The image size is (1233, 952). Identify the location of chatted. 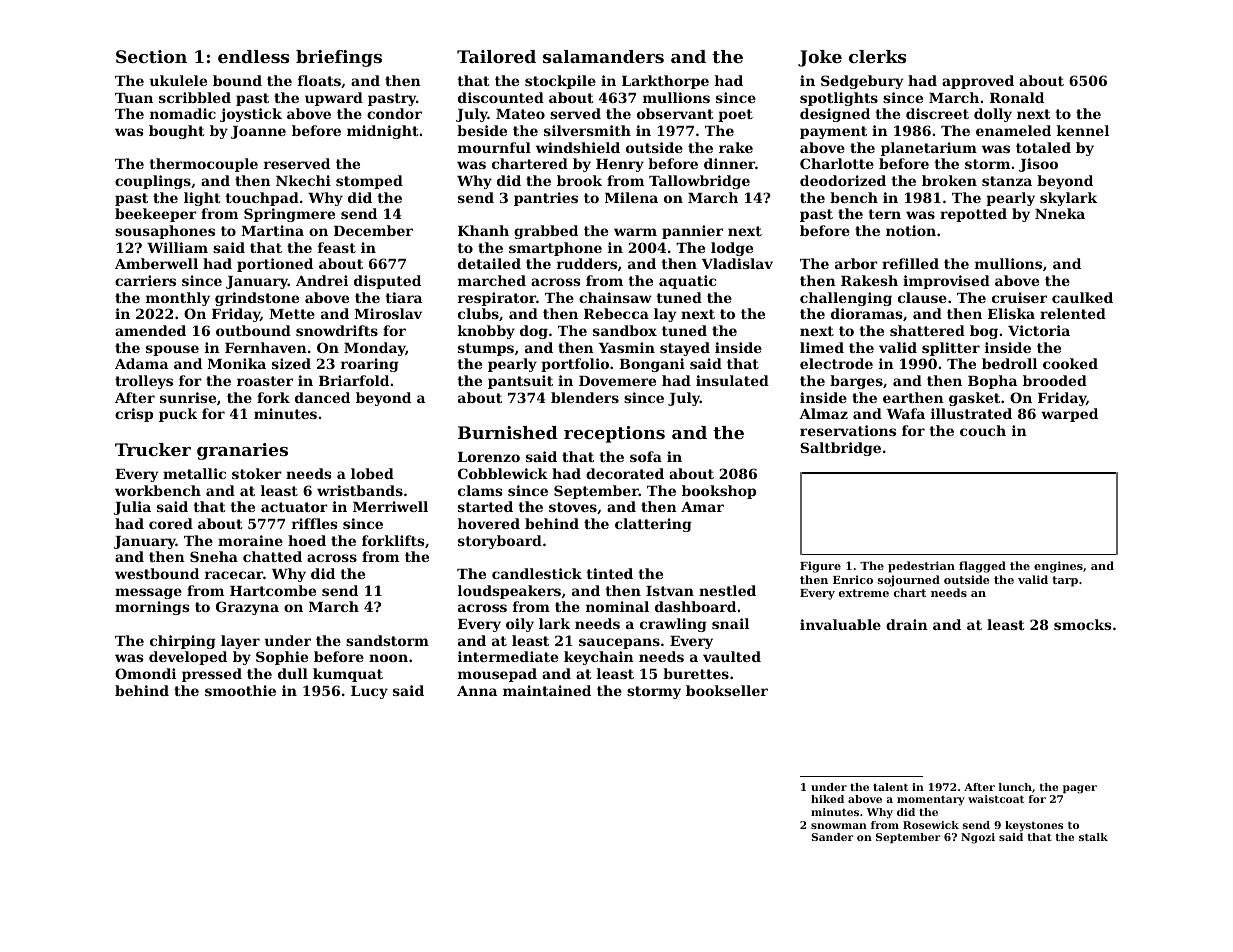
(272, 556).
